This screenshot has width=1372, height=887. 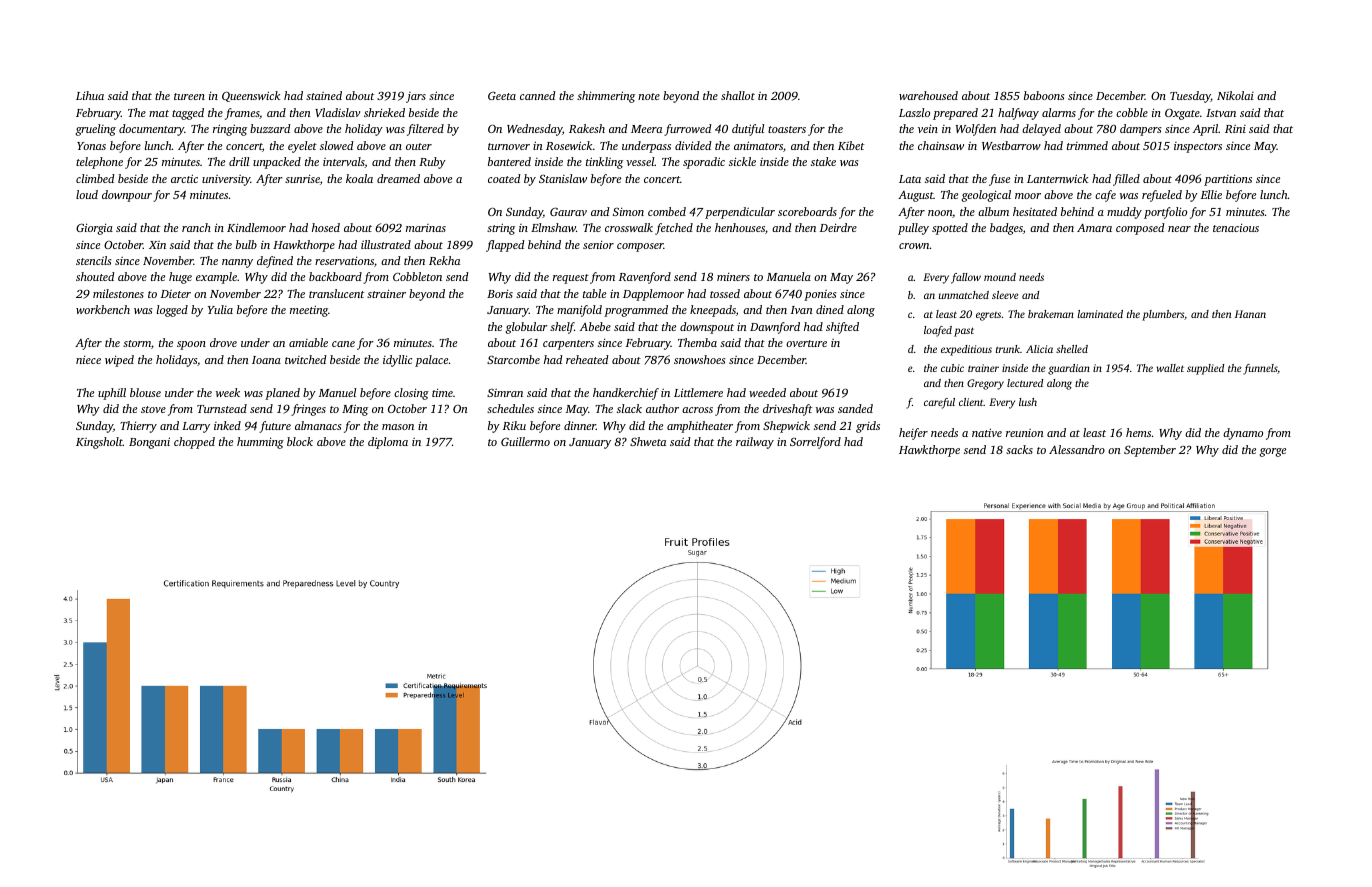 What do you see at coordinates (1273, 452) in the screenshot?
I see `gorge` at bounding box center [1273, 452].
